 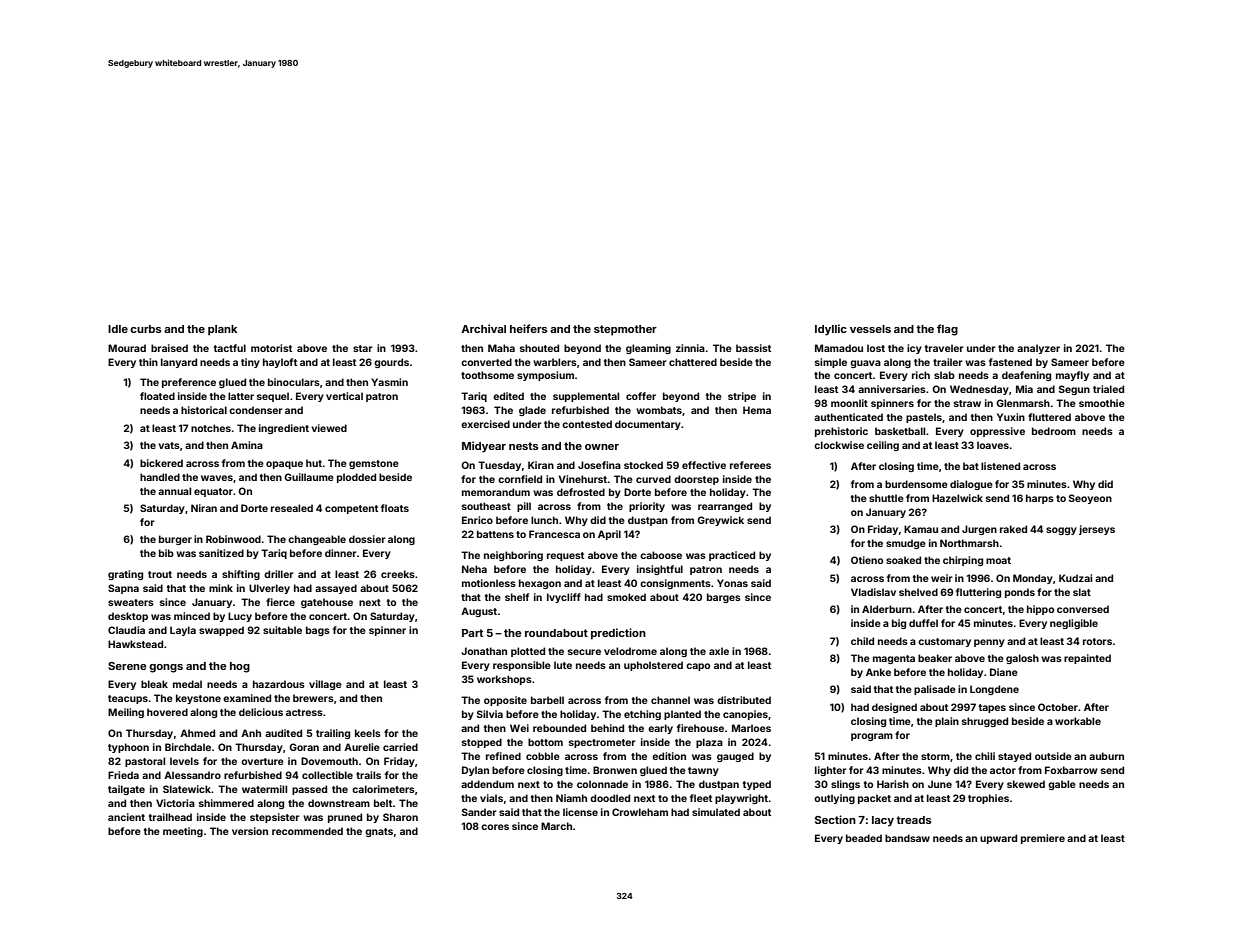 What do you see at coordinates (483, 328) in the image?
I see `Archival` at bounding box center [483, 328].
